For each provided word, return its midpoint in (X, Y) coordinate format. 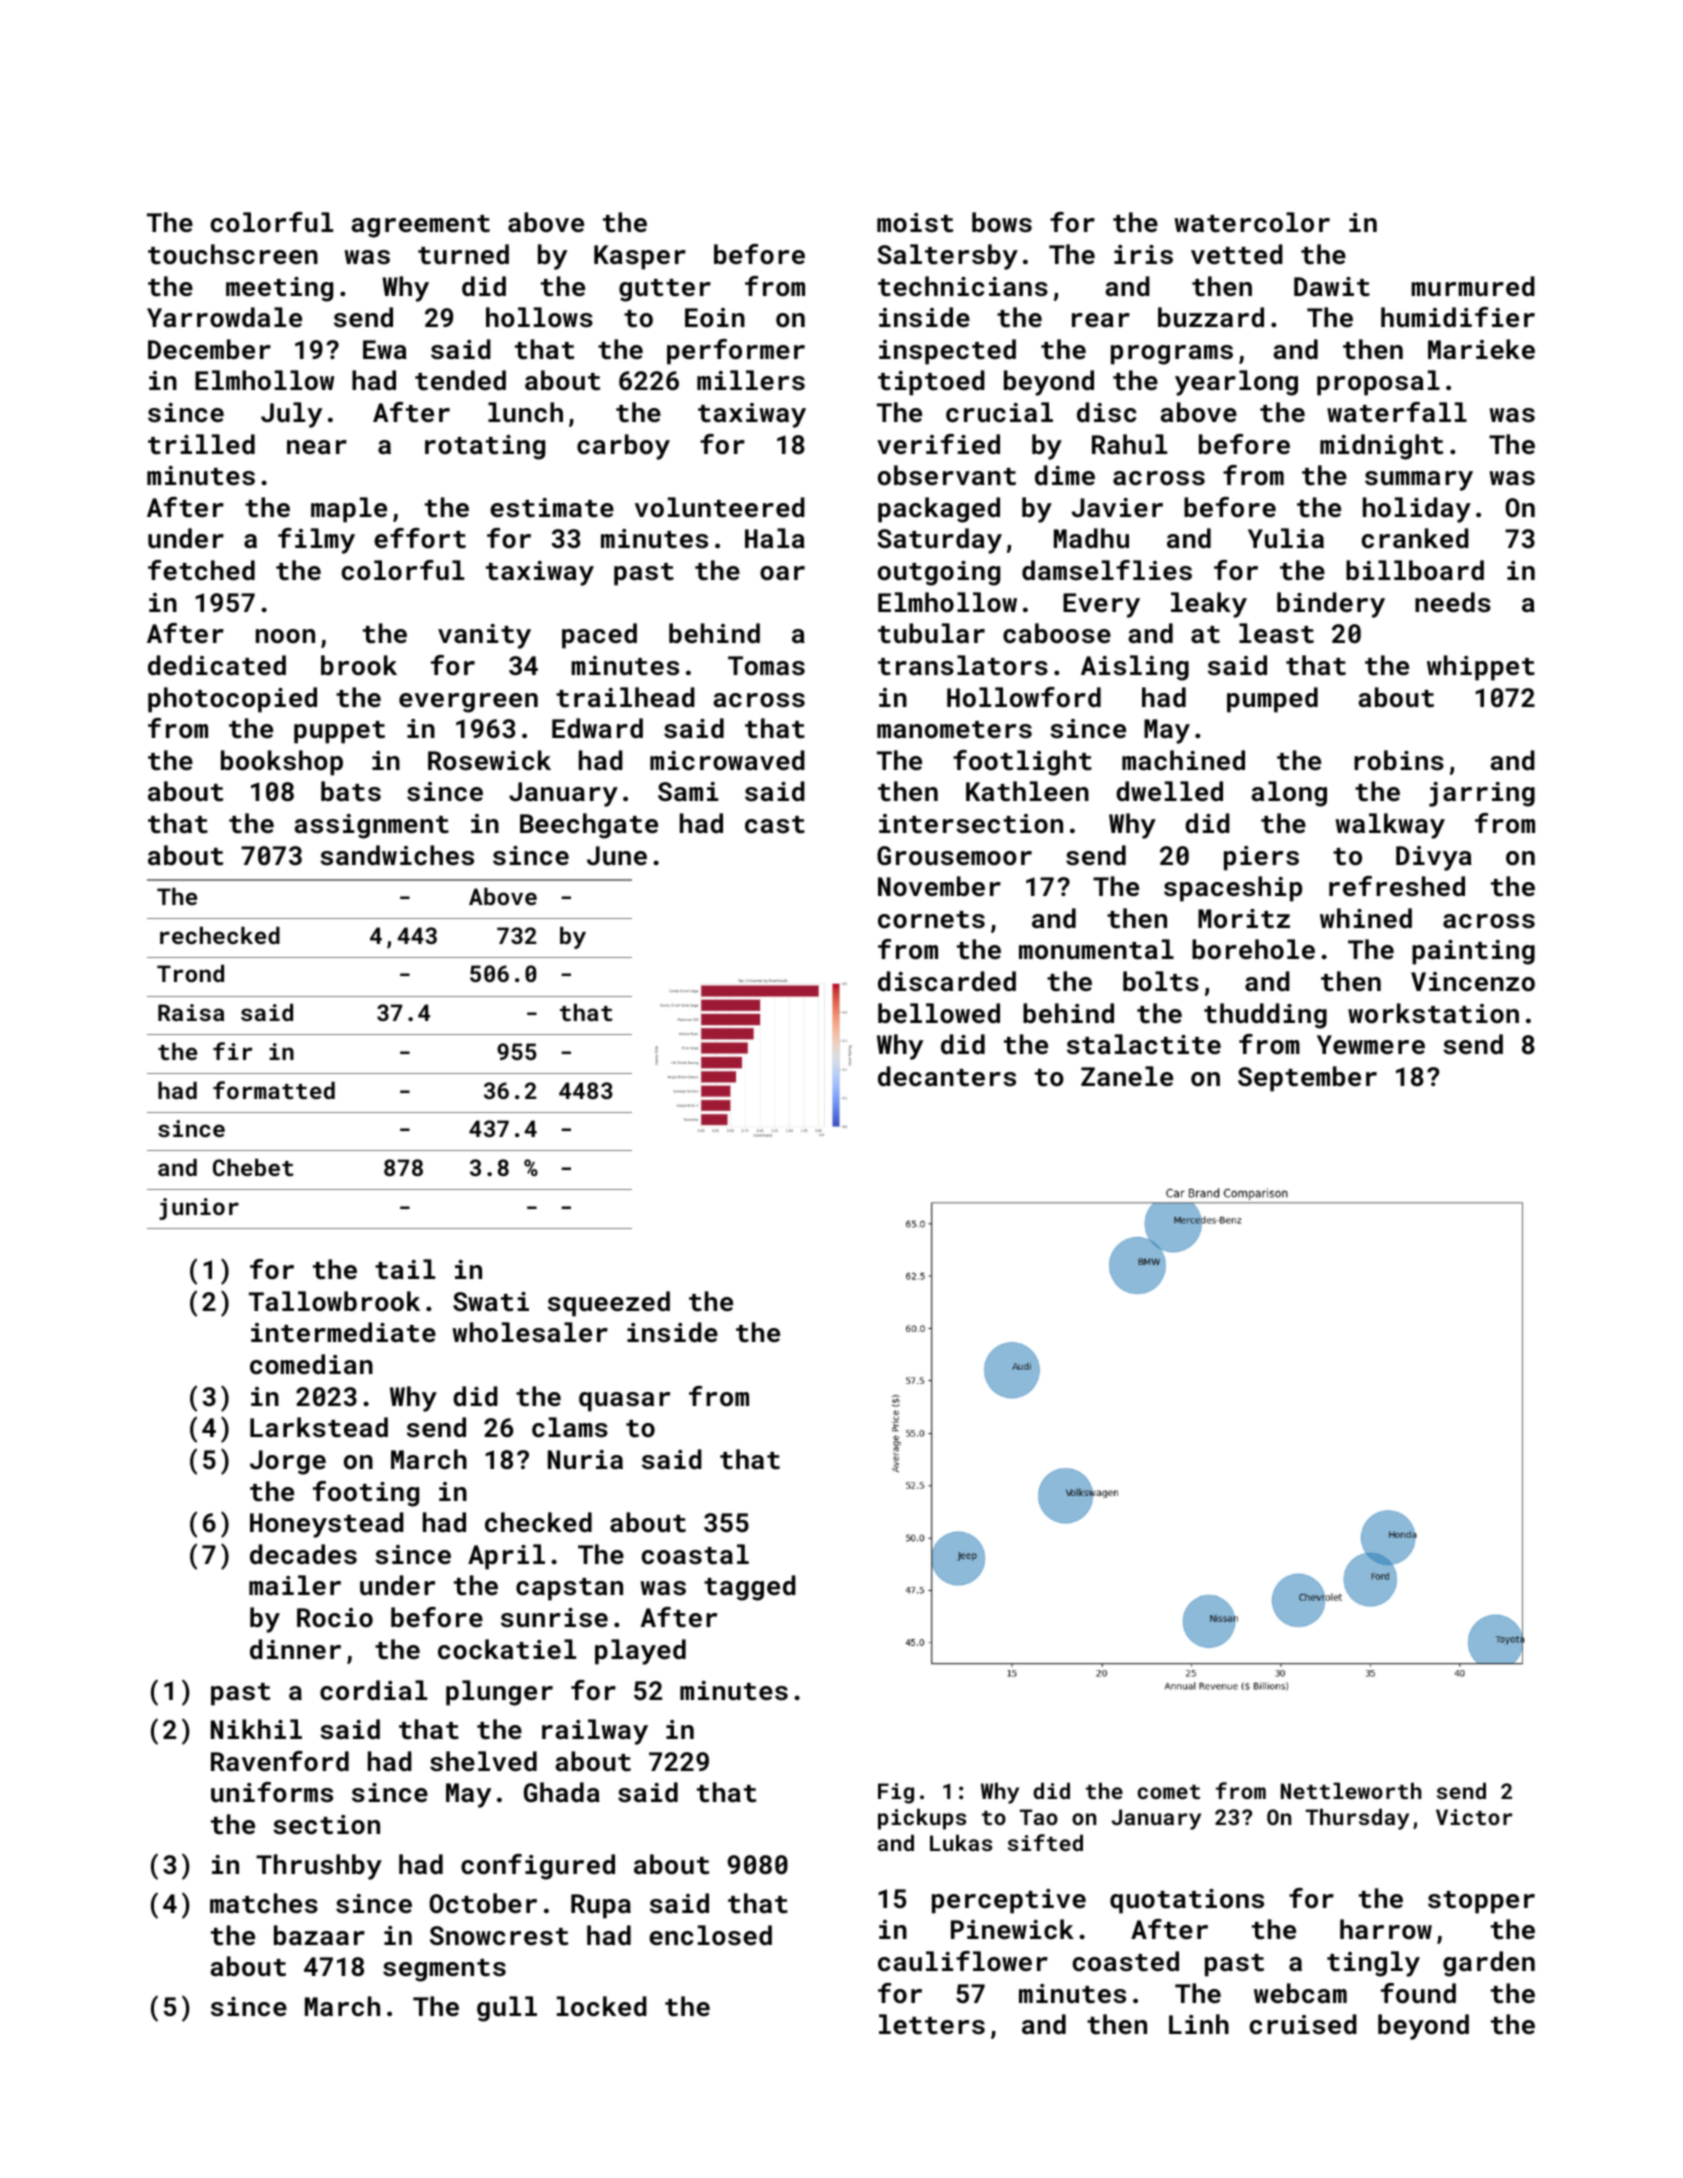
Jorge (288, 1462)
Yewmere (1371, 1044)
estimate (552, 508)
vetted (1237, 254)
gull (507, 2009)
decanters (947, 1076)
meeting (279, 289)
